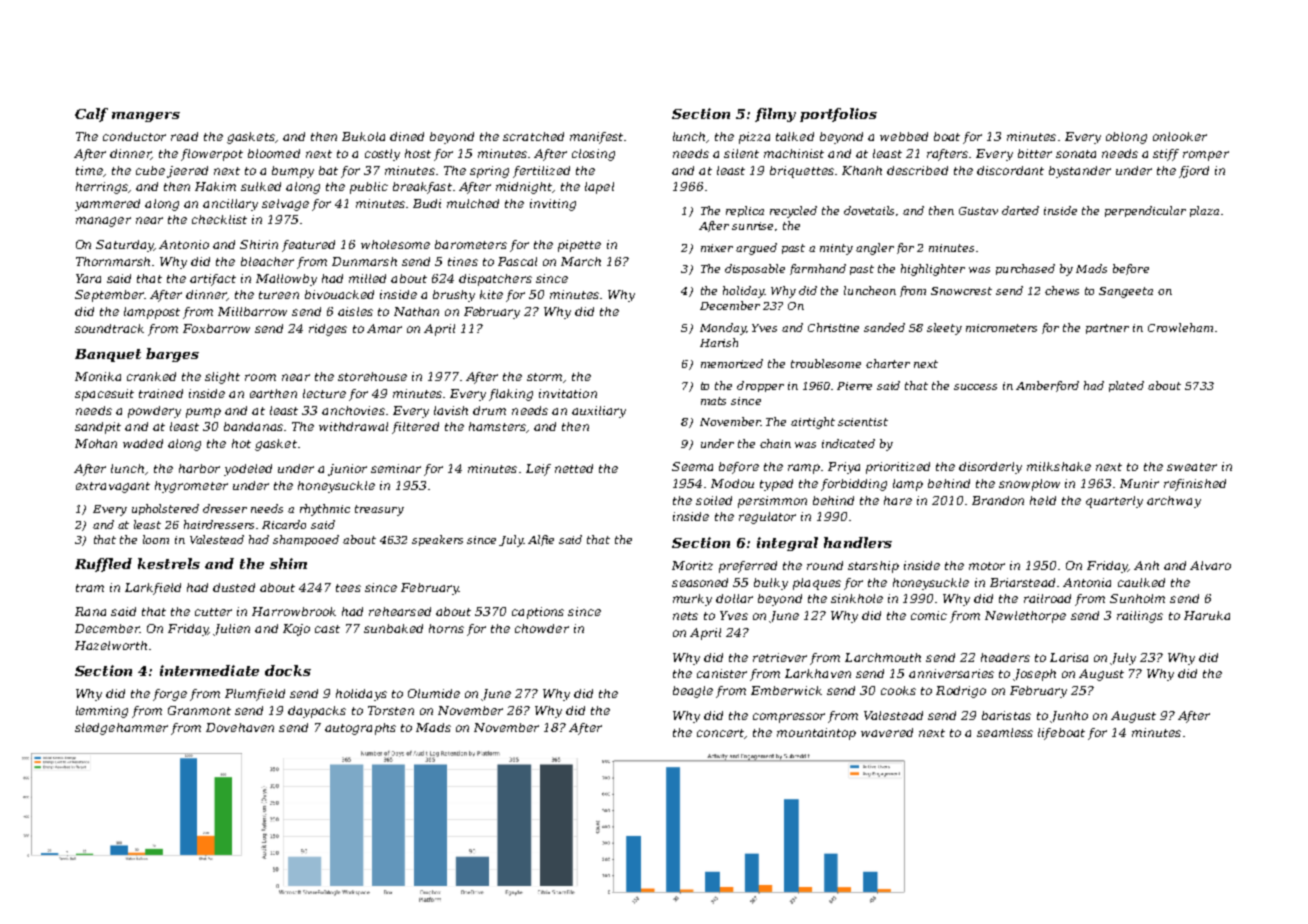 The width and height of the image is (1308, 924). I want to click on Nathan, so click(416, 311).
